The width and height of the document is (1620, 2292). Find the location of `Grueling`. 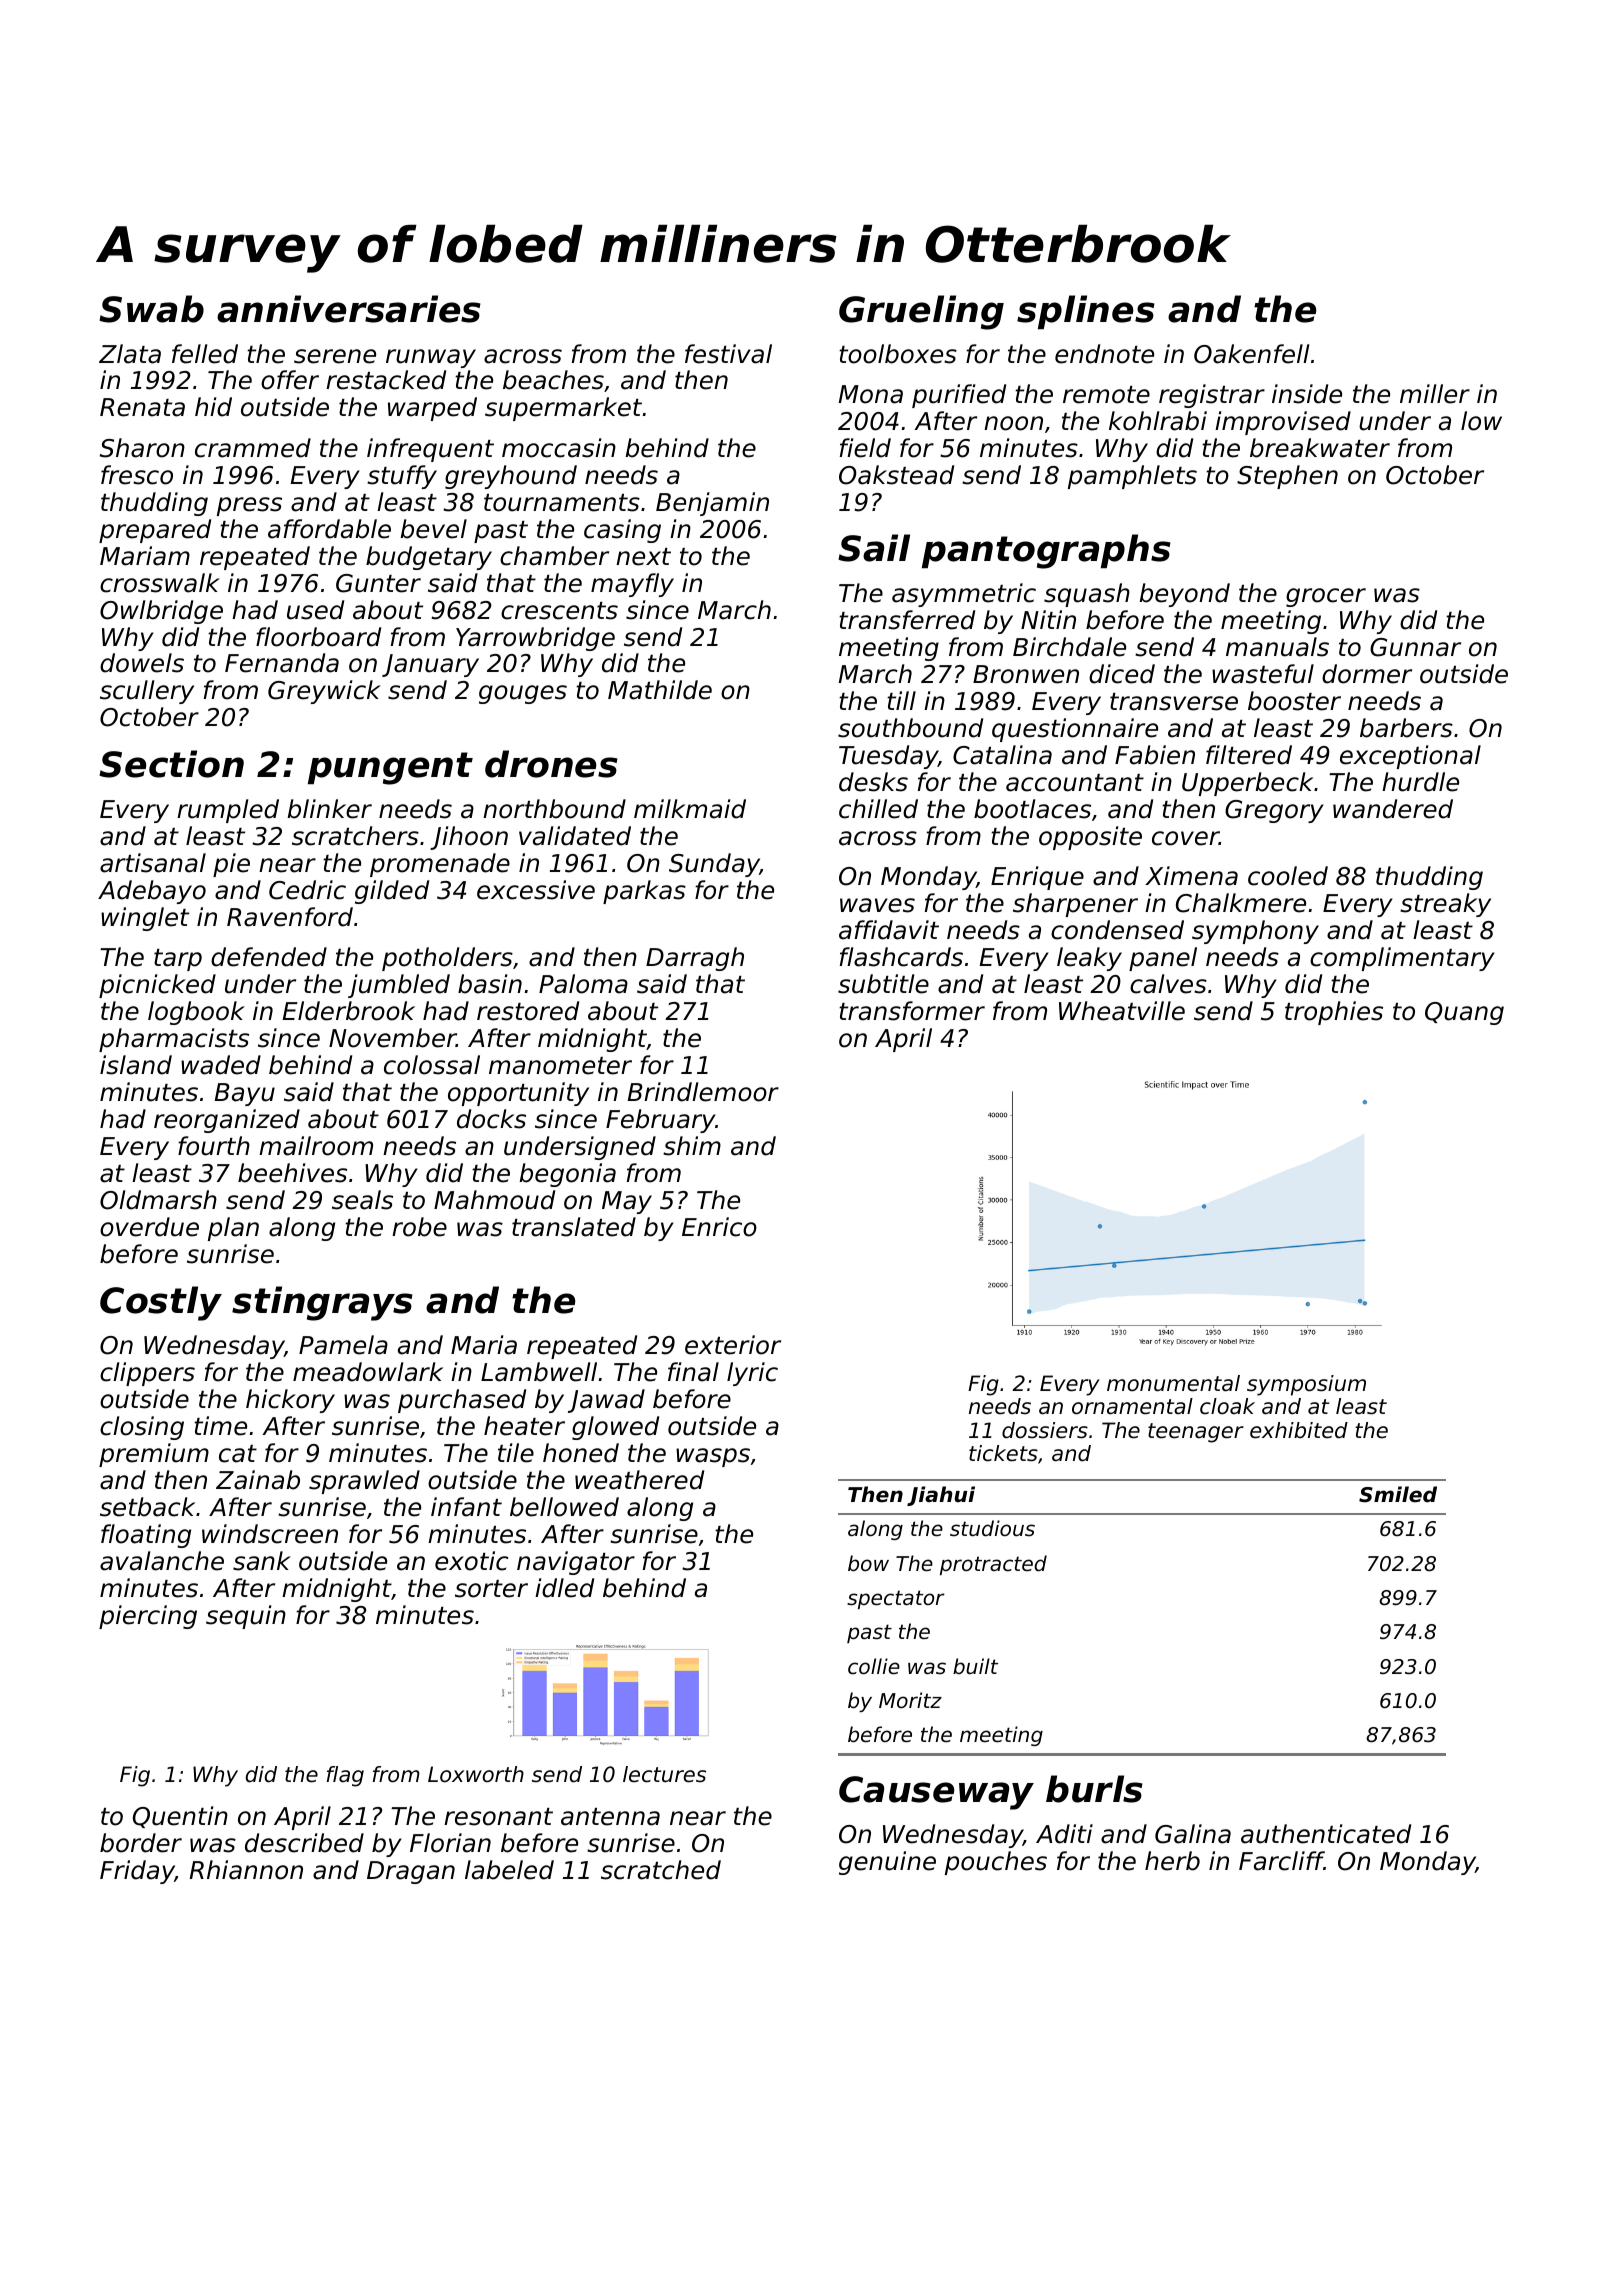

Grueling is located at coordinates (921, 312).
